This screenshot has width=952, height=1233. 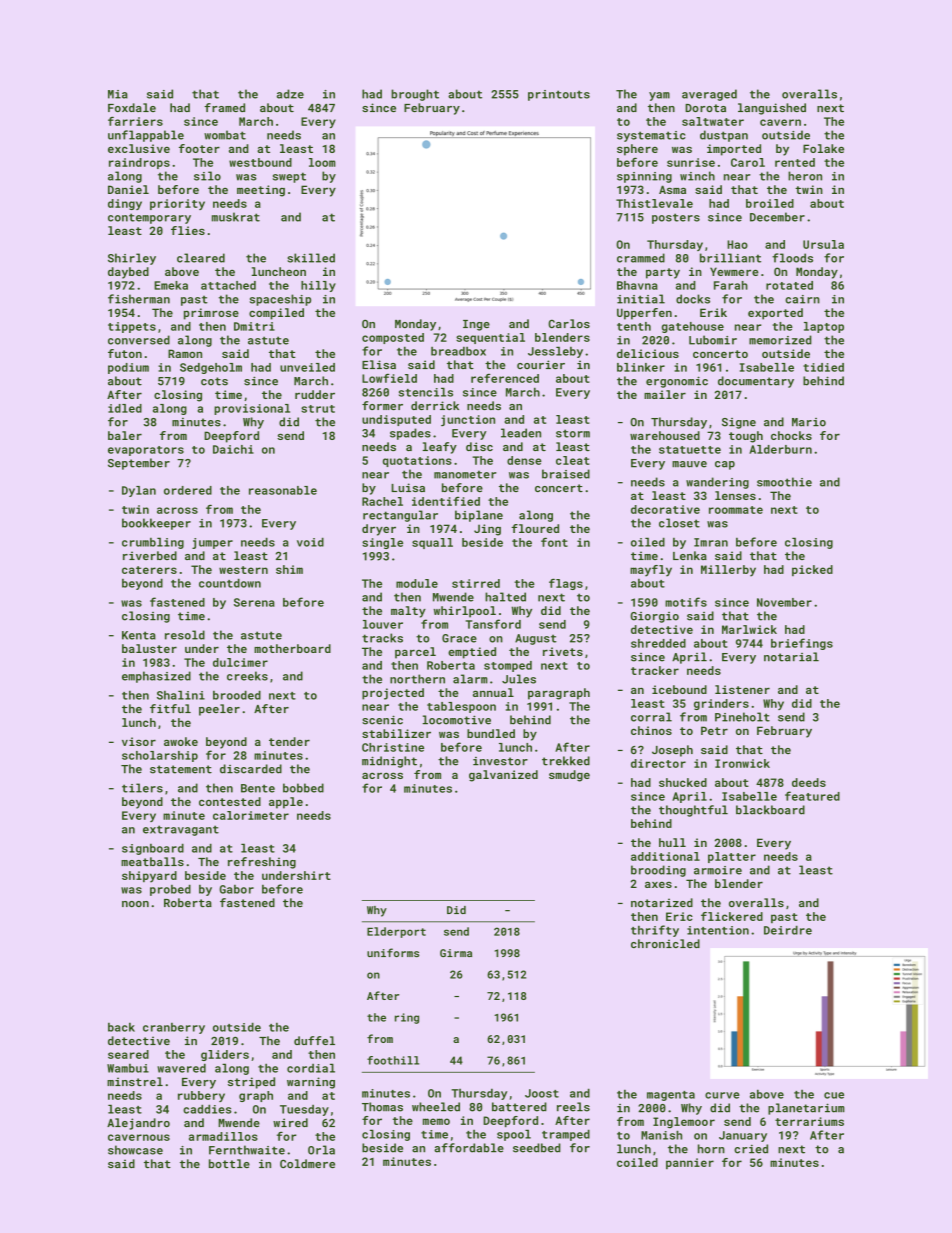 I want to click on brooded, so click(x=237, y=695).
